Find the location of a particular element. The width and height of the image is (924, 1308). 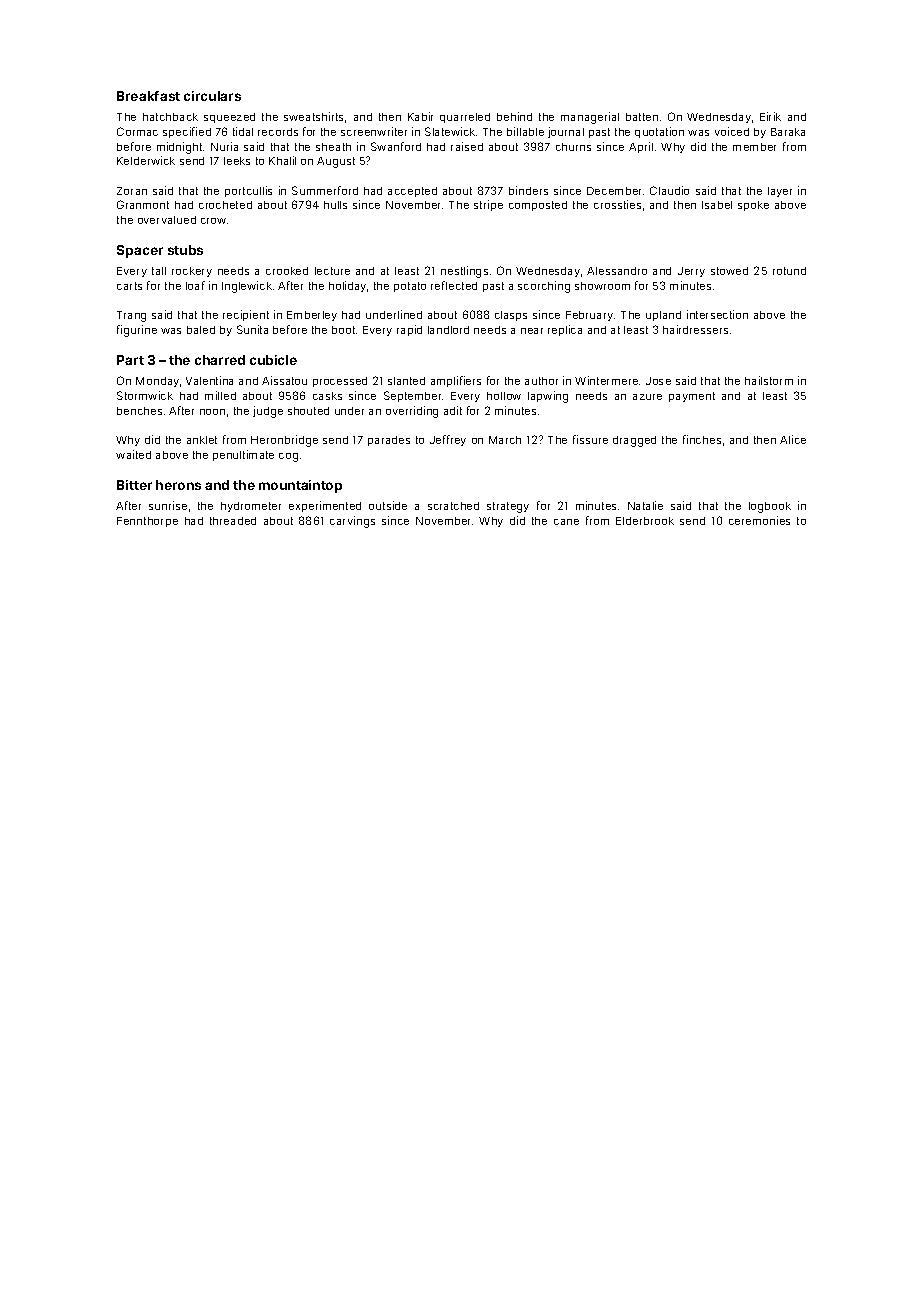

nestlings is located at coordinates (464, 272).
